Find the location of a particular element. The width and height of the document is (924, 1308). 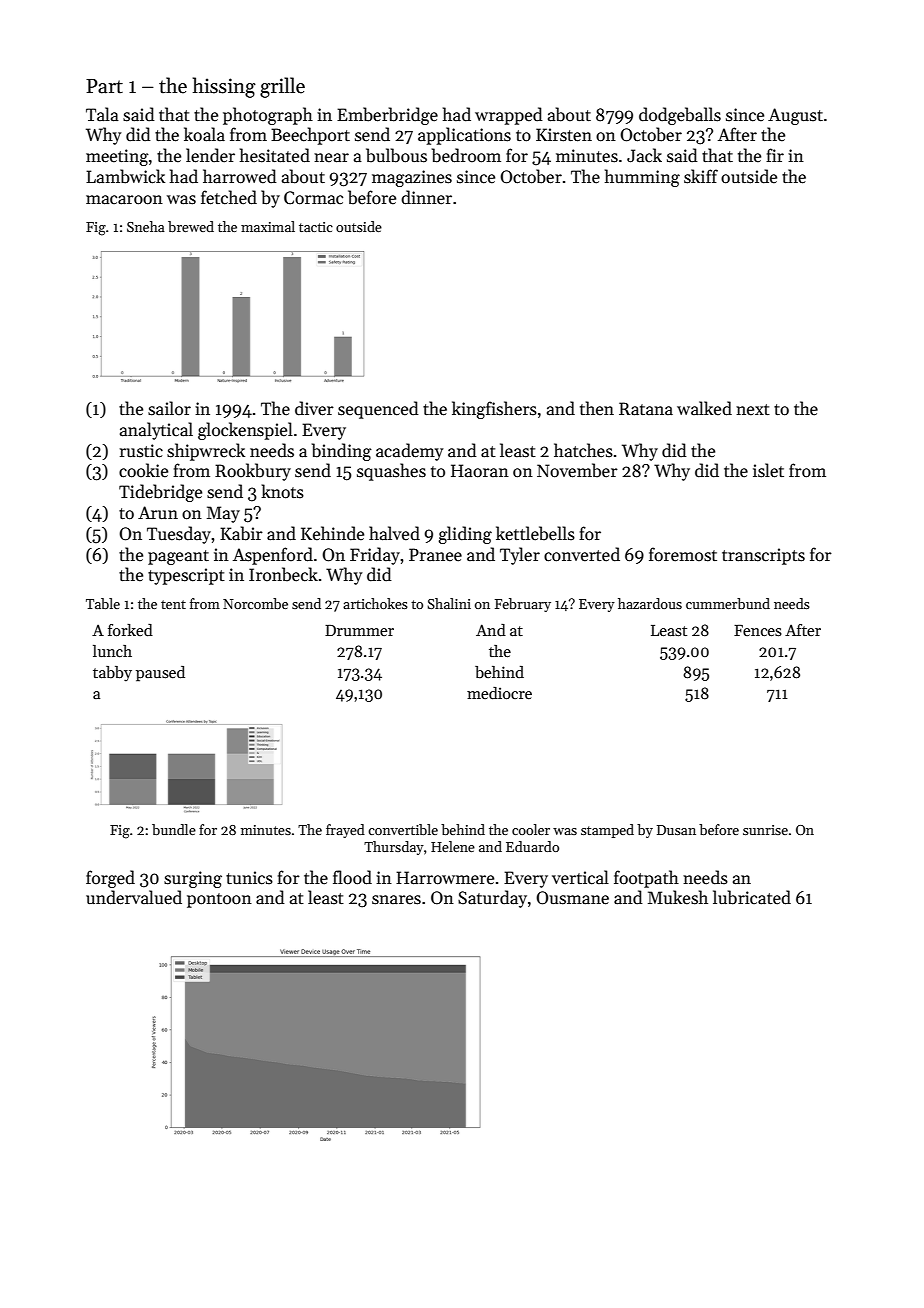

dodgeballs is located at coordinates (680, 116).
